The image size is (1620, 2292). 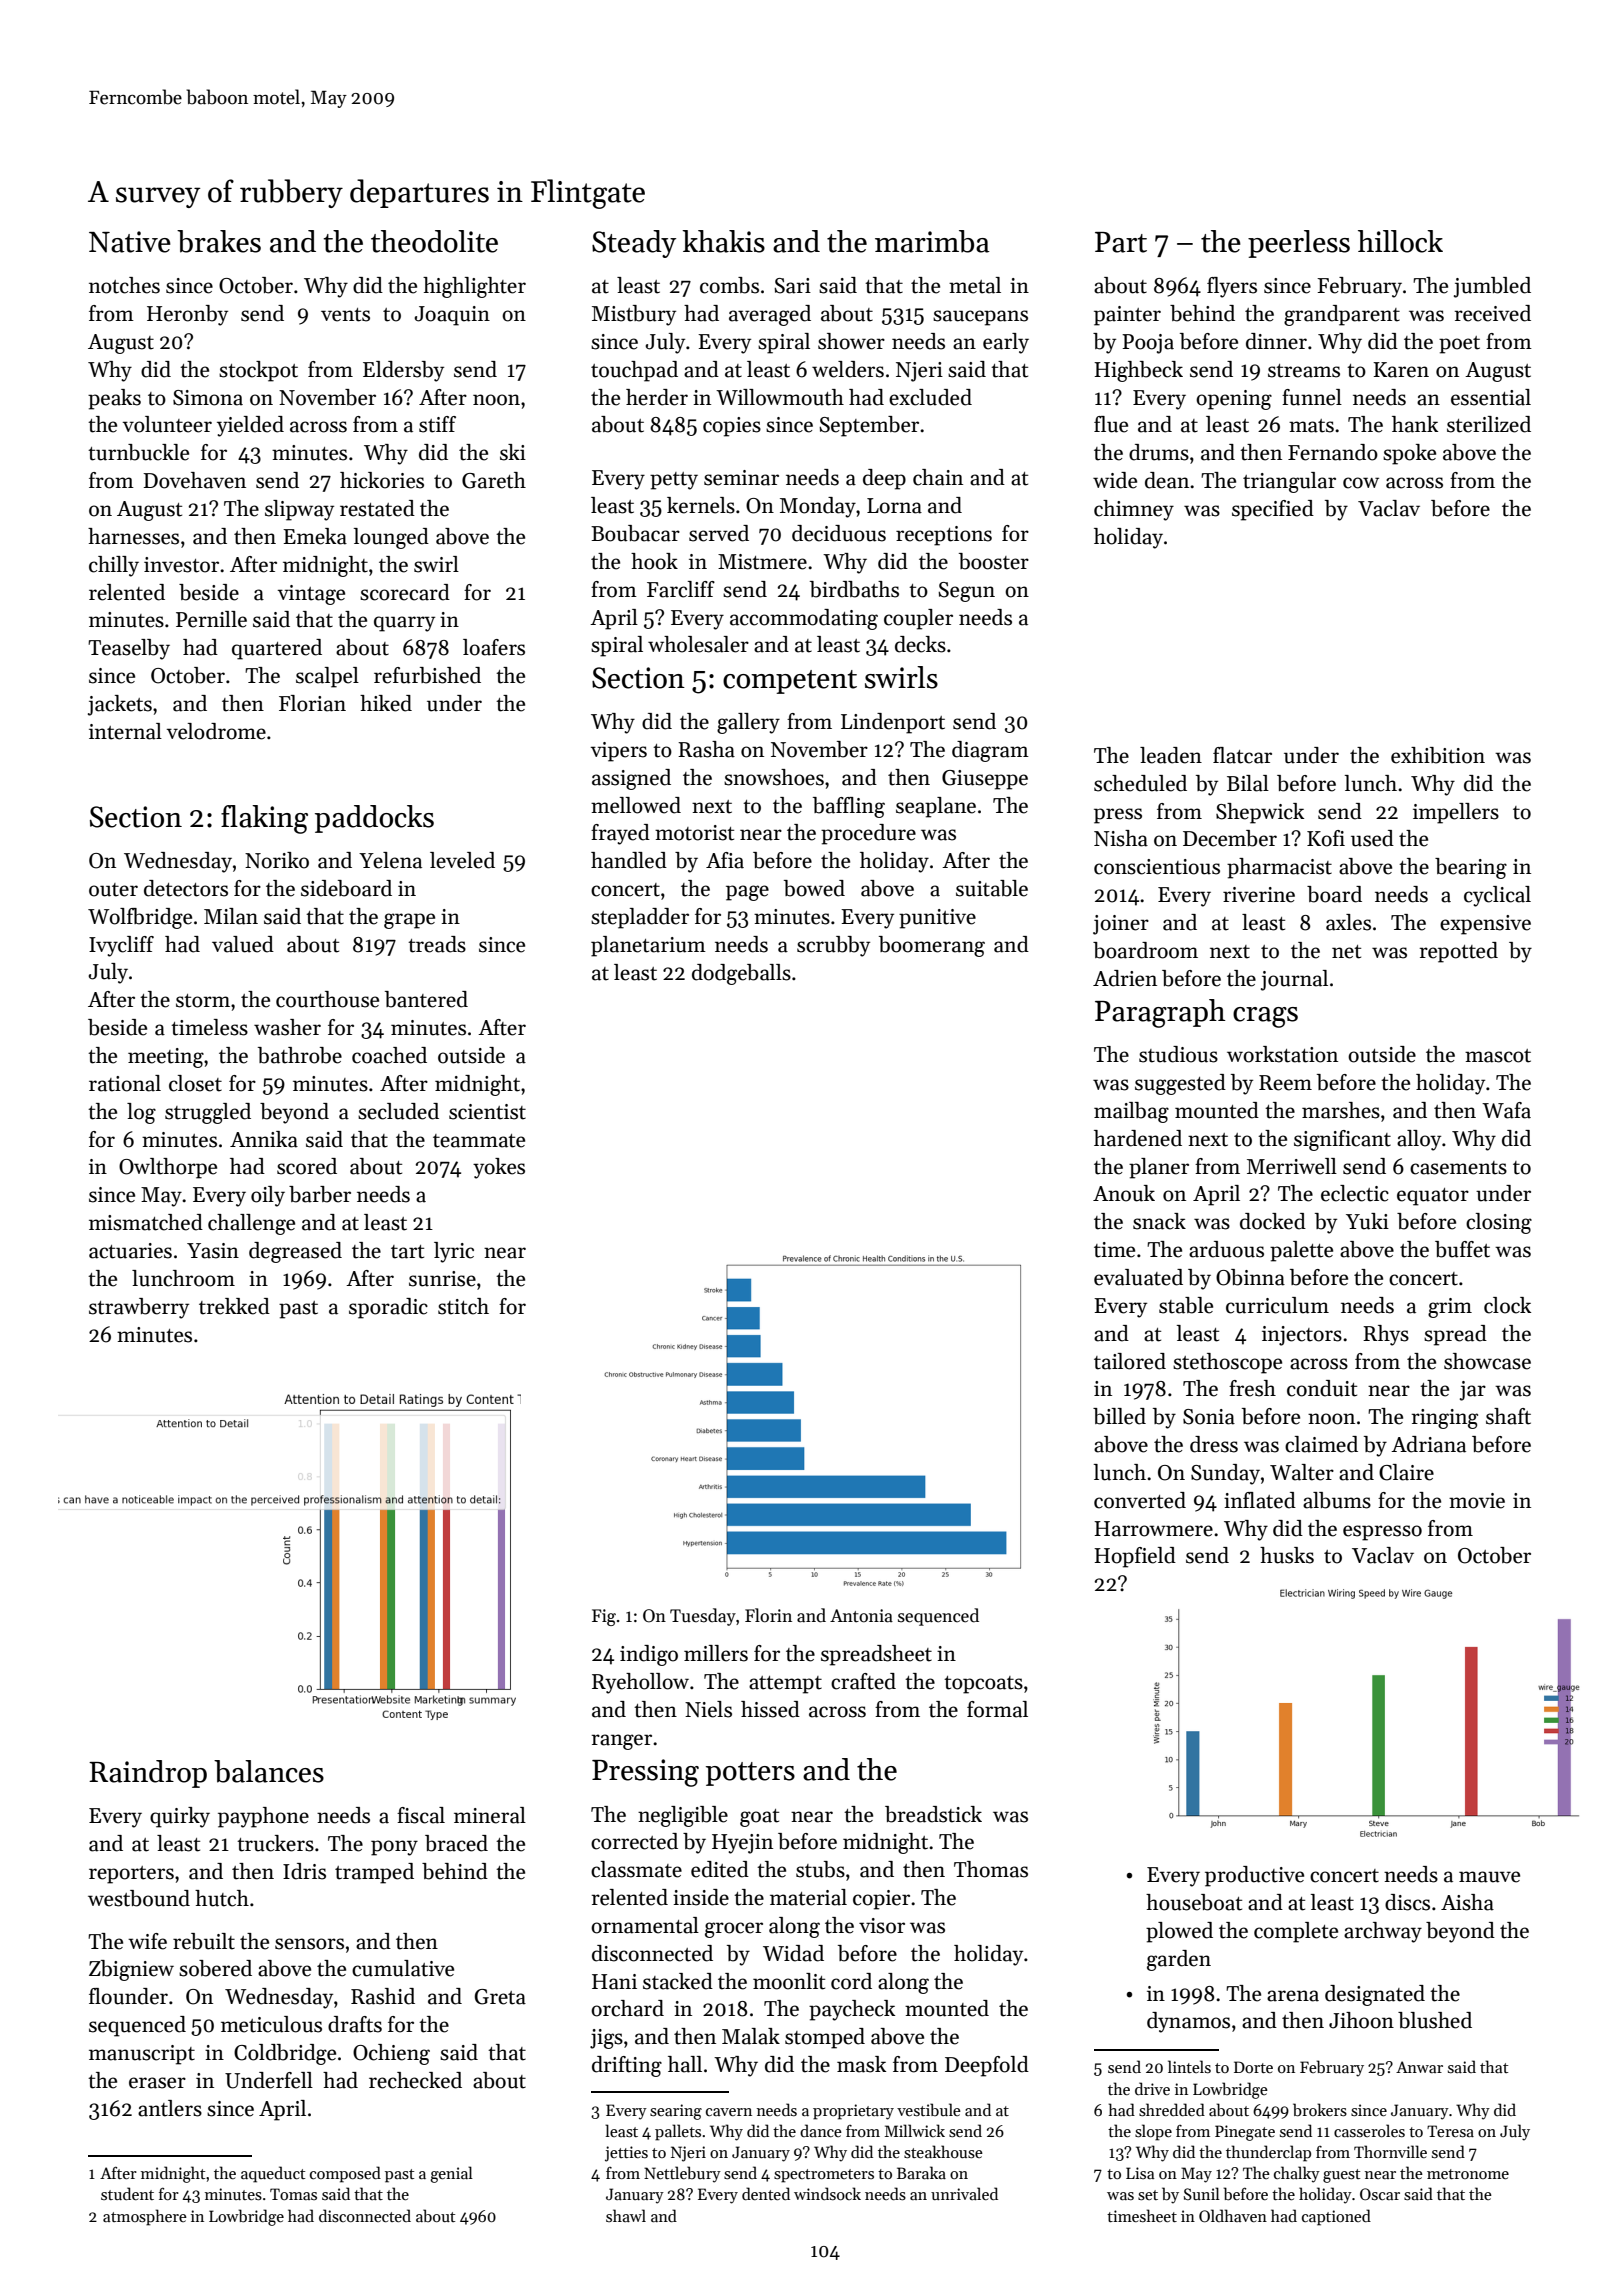 What do you see at coordinates (271, 2024) in the screenshot?
I see `meticulous` at bounding box center [271, 2024].
